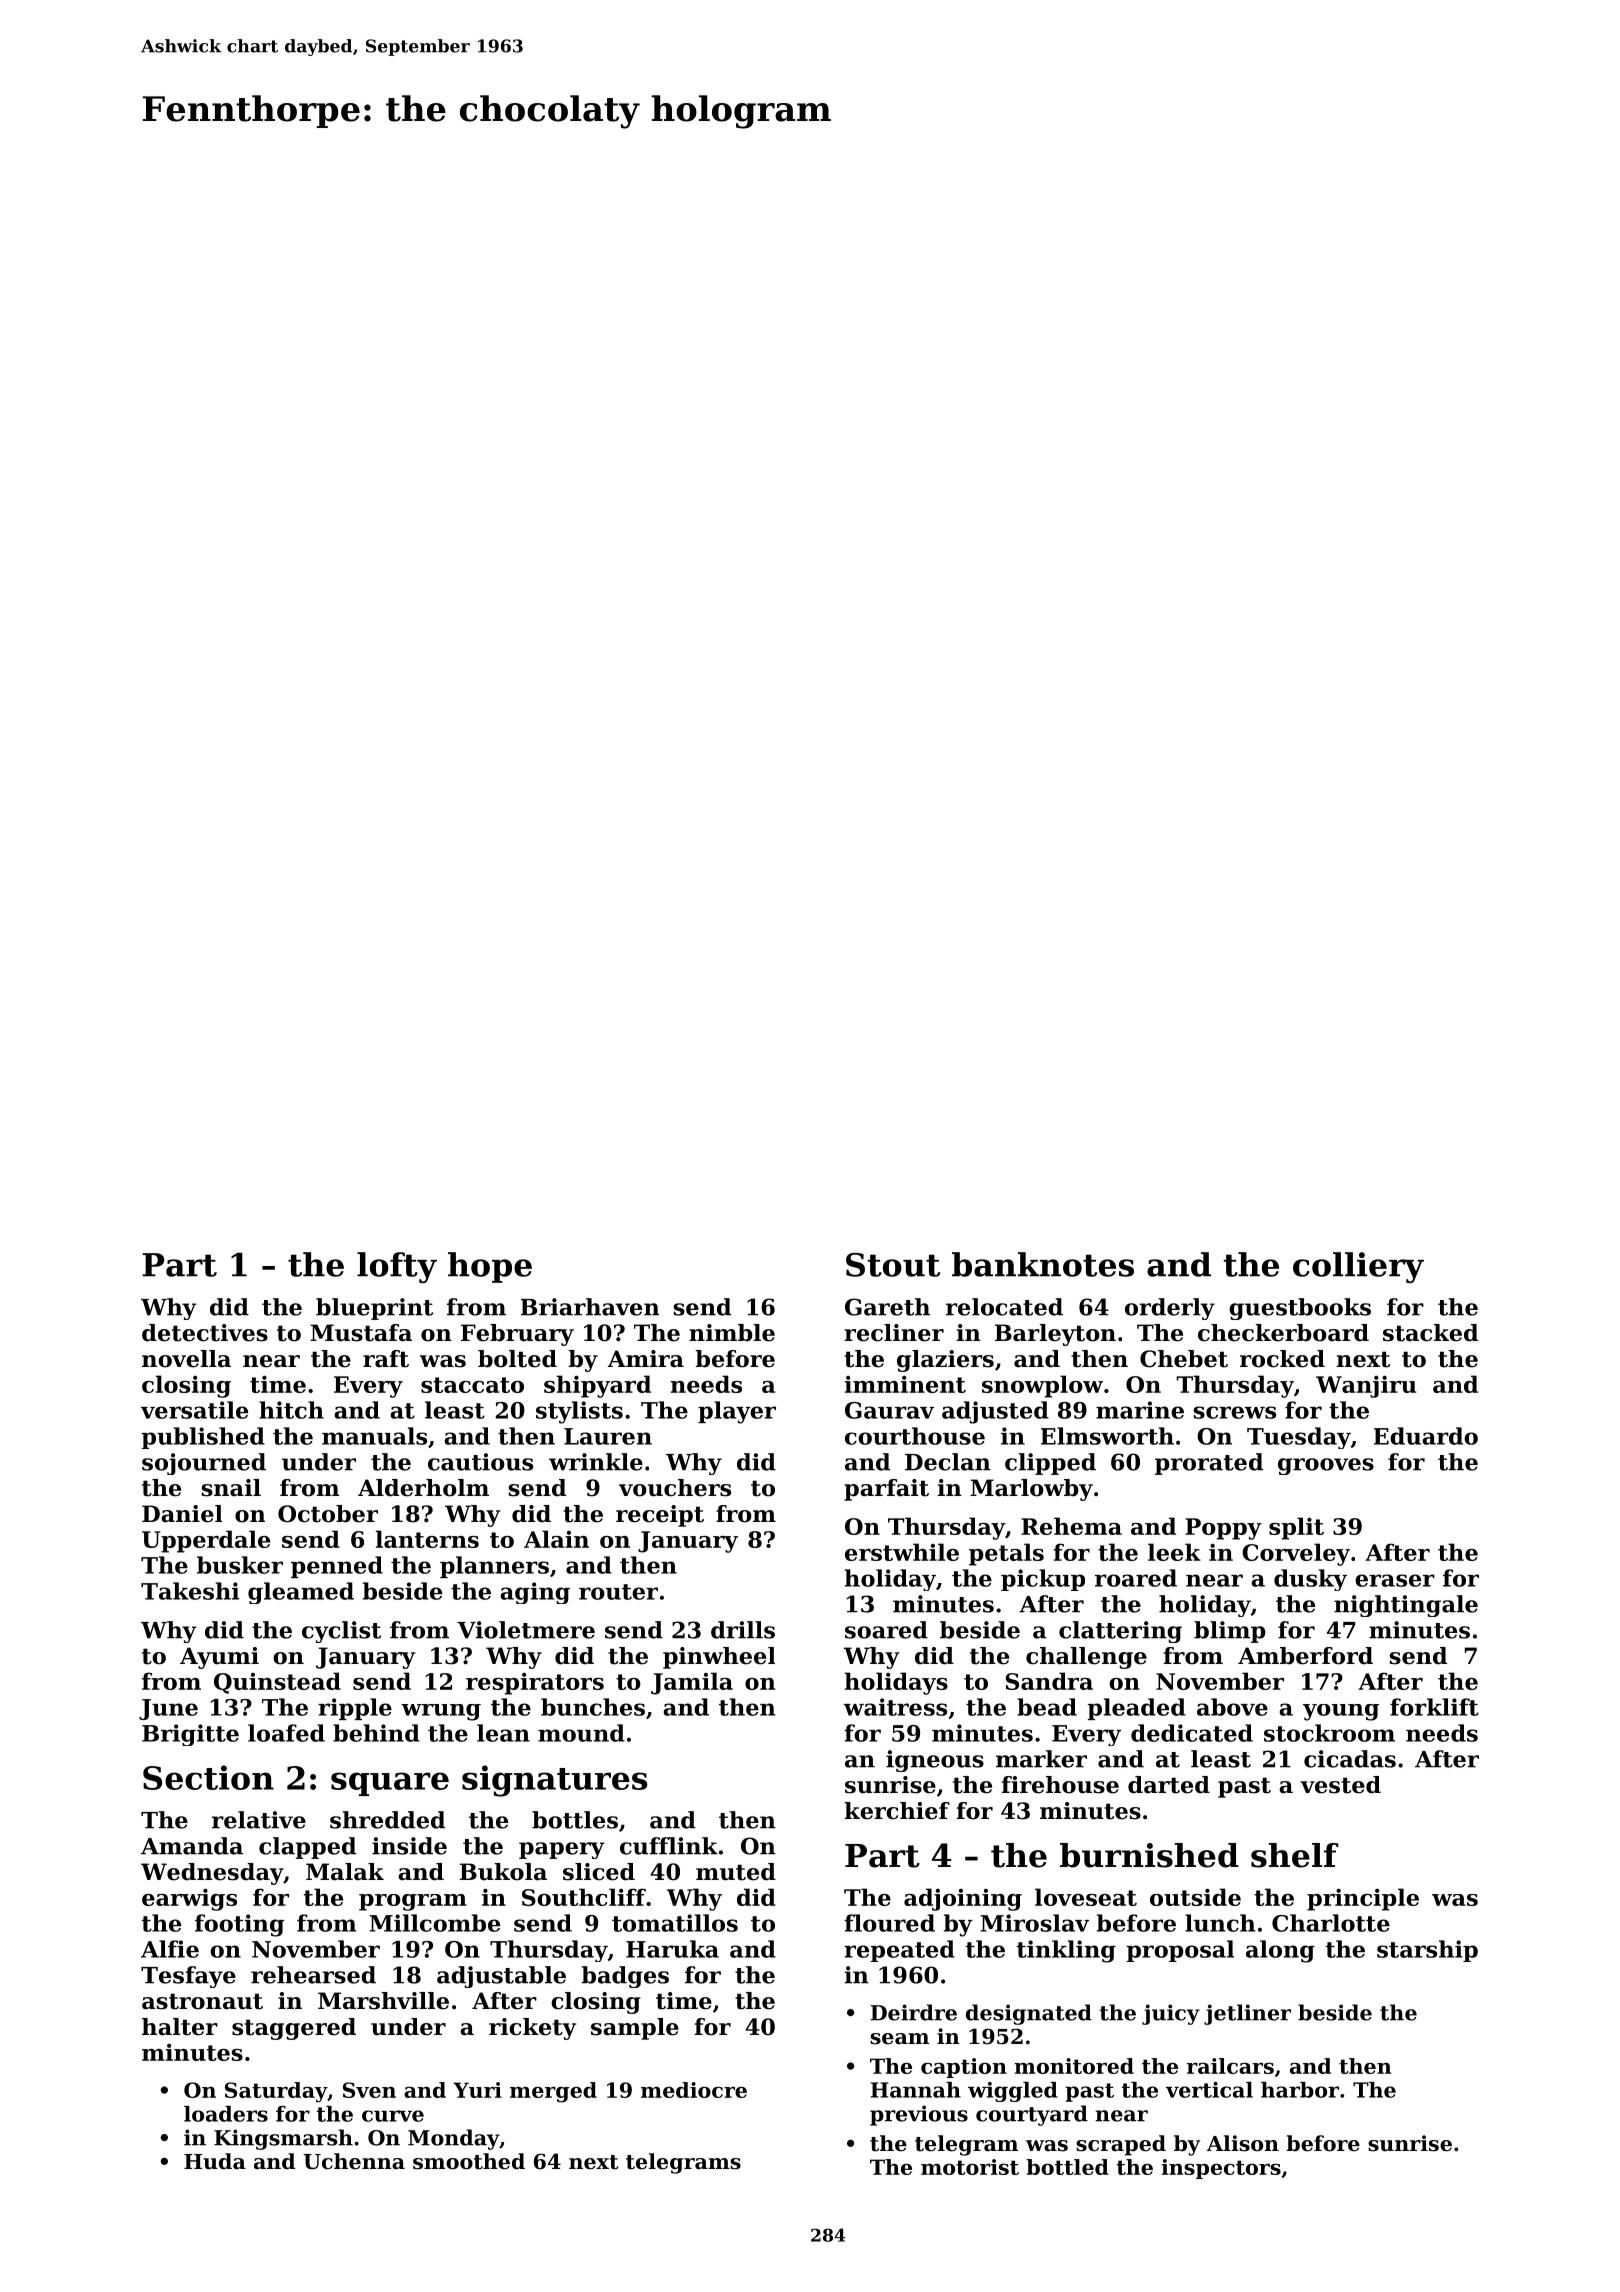 This screenshot has height=2292, width=1620. What do you see at coordinates (1310, 1580) in the screenshot?
I see `dusky` at bounding box center [1310, 1580].
